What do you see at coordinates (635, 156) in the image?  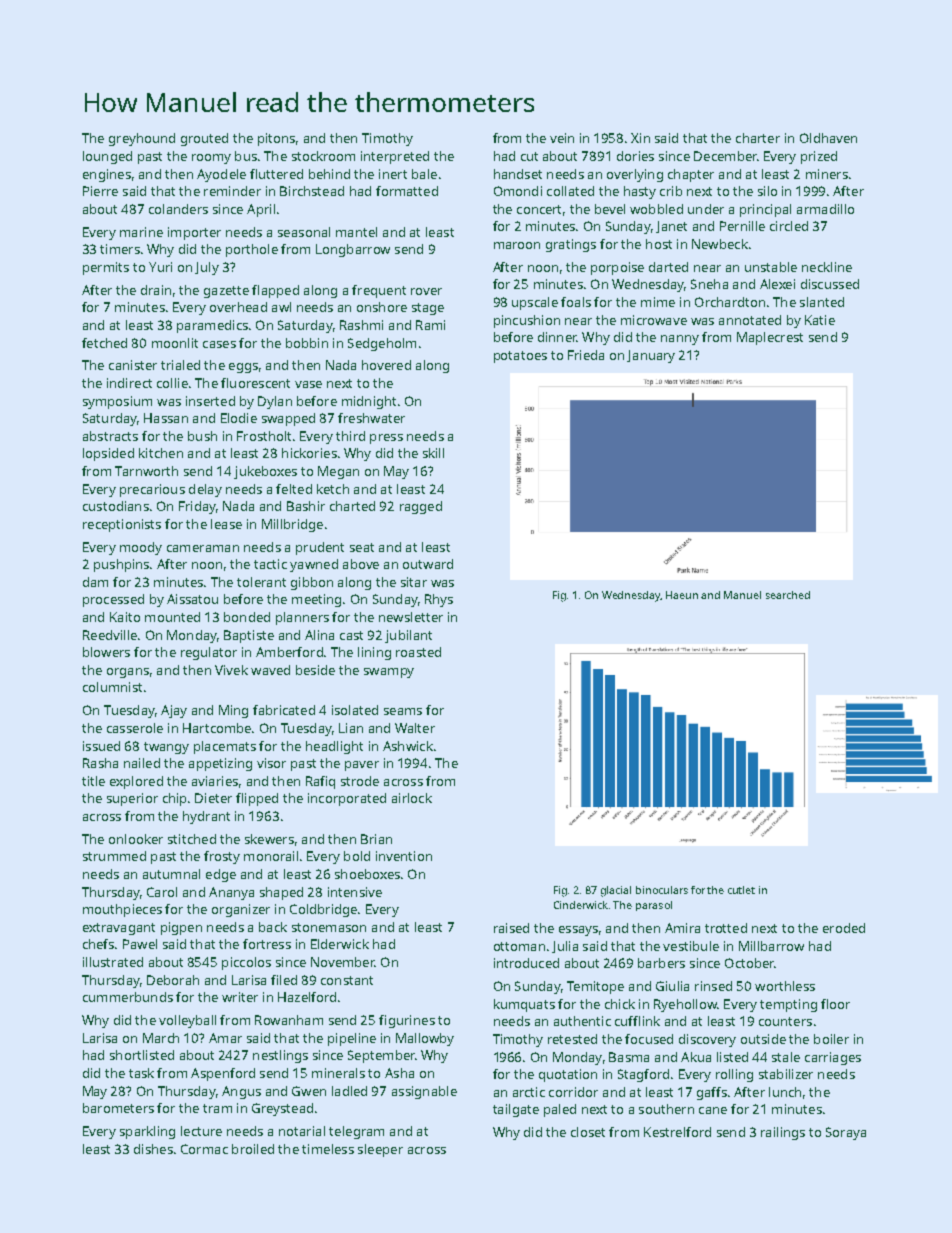 I see `dories` at bounding box center [635, 156].
